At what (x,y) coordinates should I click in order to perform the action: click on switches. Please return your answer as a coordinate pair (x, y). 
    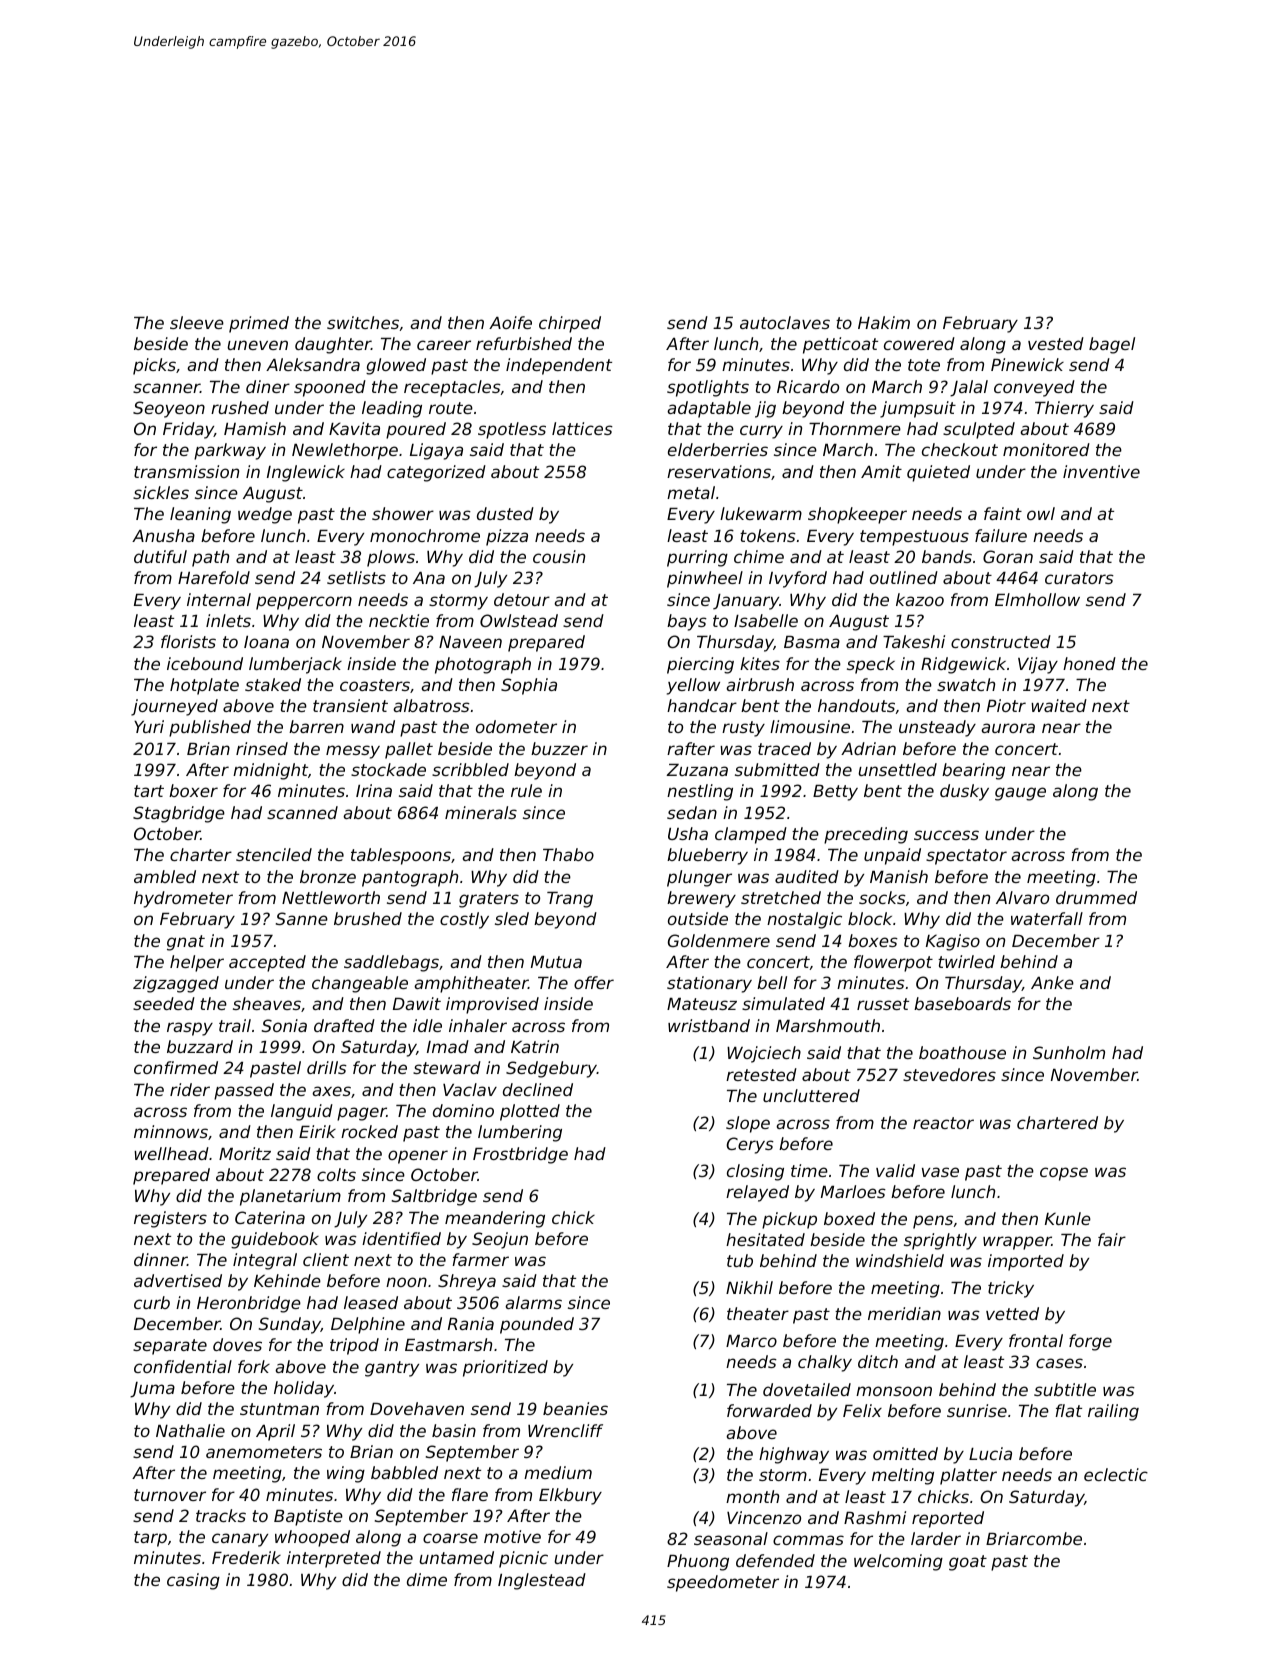
    Looking at the image, I should click on (363, 322).
